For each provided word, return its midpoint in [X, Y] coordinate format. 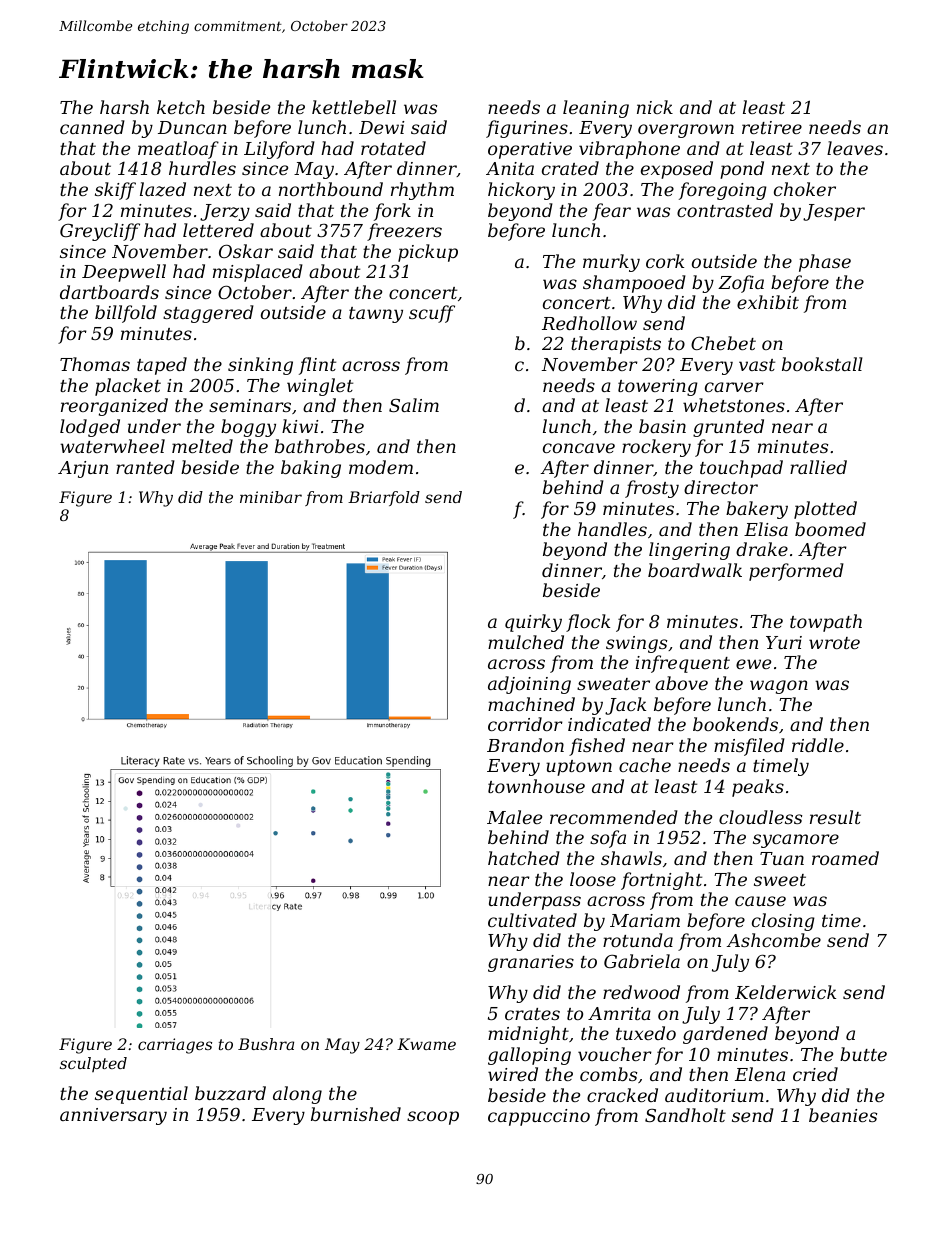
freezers [404, 232]
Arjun [83, 469]
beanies [843, 1115]
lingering [689, 551]
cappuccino [539, 1117]
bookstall [822, 364]
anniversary [113, 1116]
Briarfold [384, 498]
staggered [208, 314]
